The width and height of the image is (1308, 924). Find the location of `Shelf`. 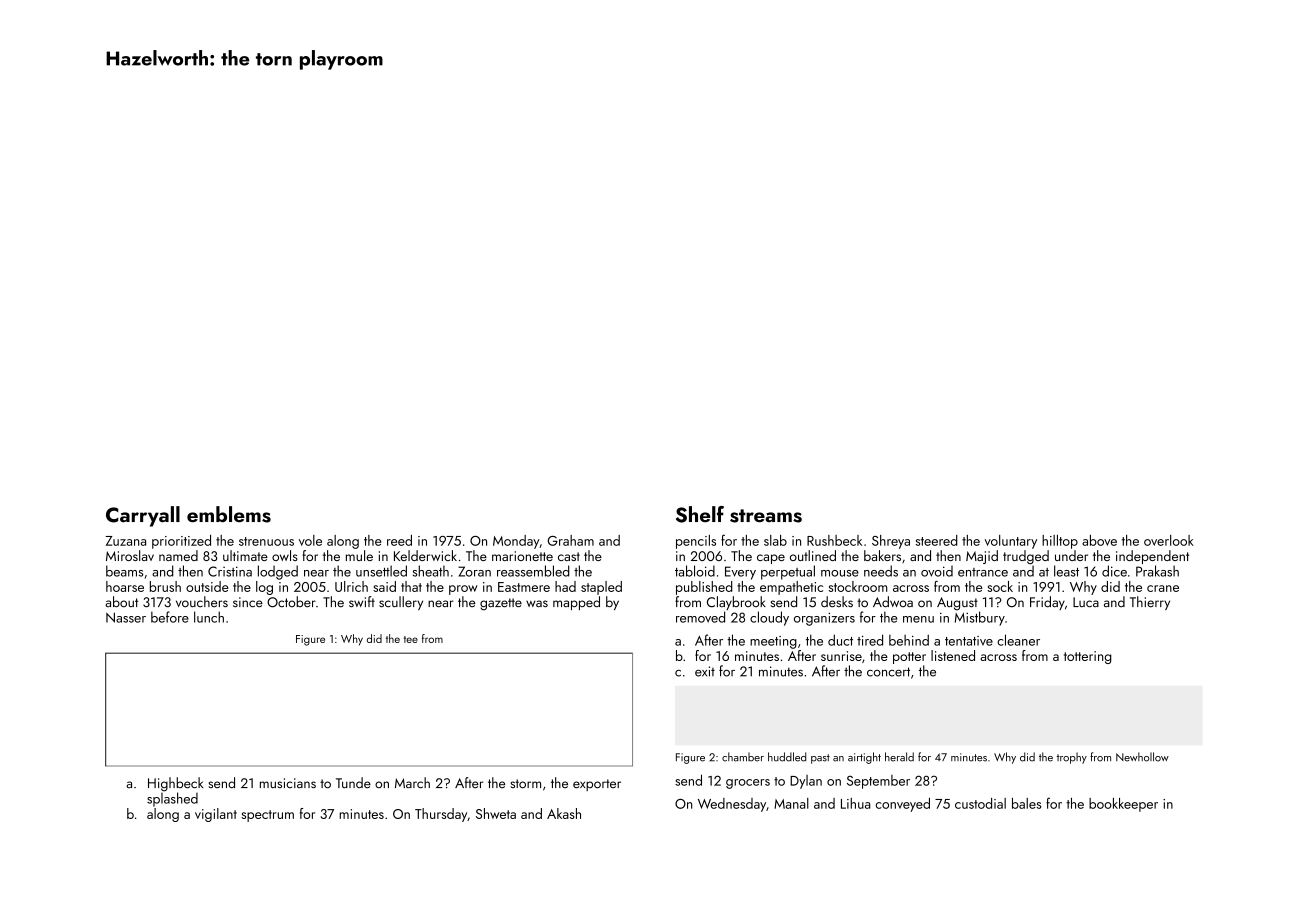

Shelf is located at coordinates (700, 514).
